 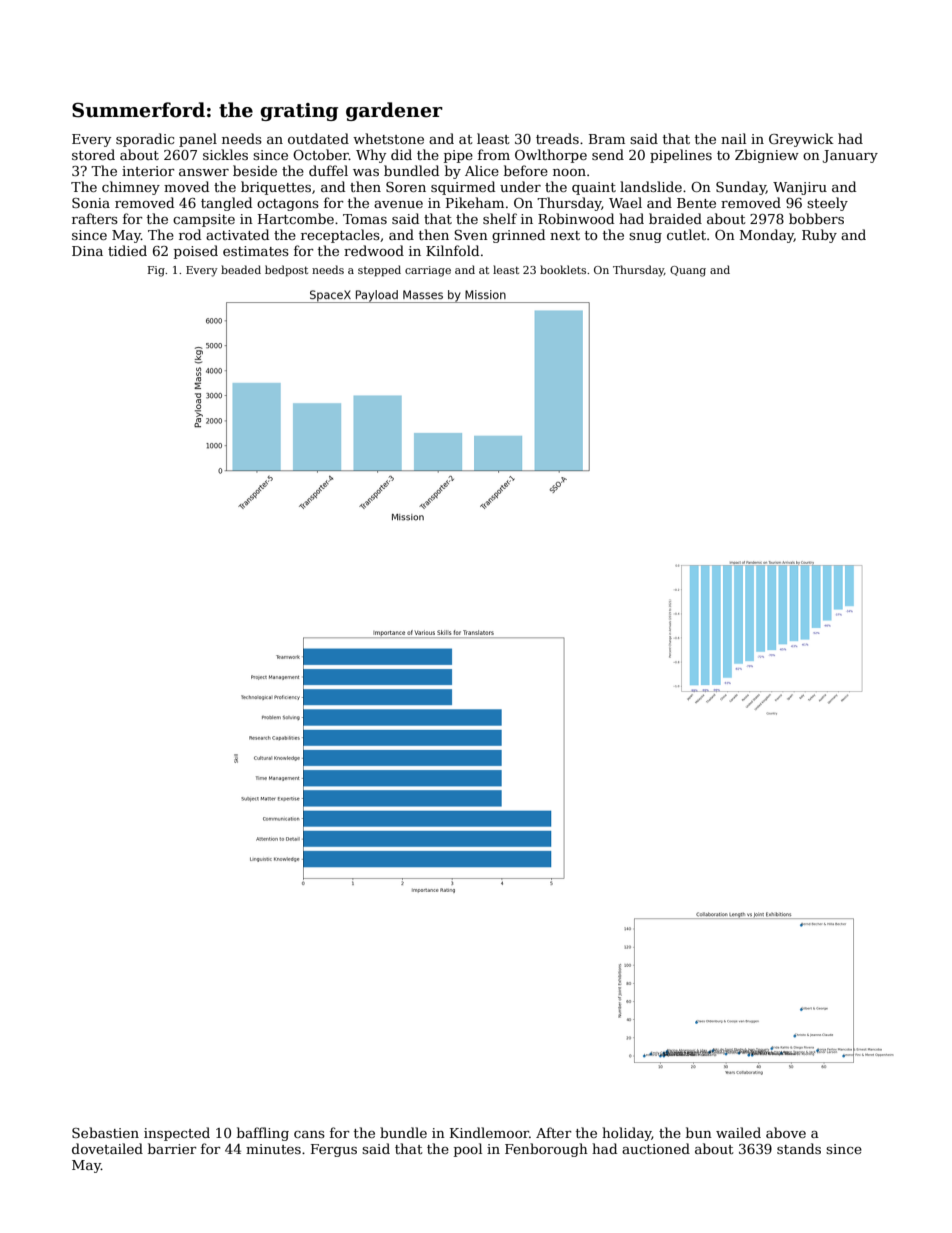 What do you see at coordinates (688, 271) in the page?
I see `Quang` at bounding box center [688, 271].
